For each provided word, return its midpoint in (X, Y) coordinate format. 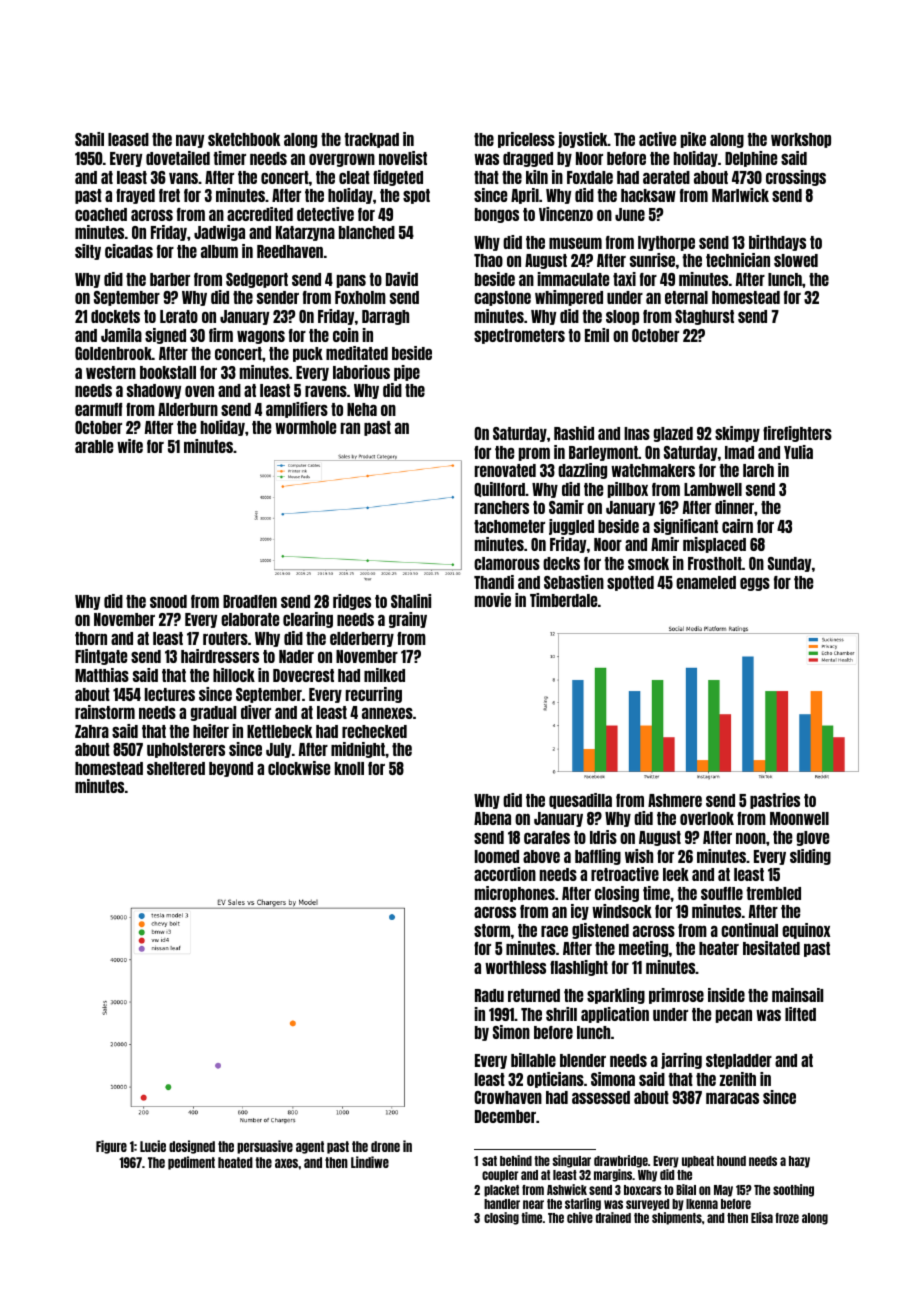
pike (693, 140)
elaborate (250, 619)
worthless (515, 967)
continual (749, 930)
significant (686, 527)
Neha (362, 409)
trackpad (371, 140)
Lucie (153, 1146)
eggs (755, 584)
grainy (408, 620)
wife (130, 446)
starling (583, 1204)
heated (235, 1162)
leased (128, 139)
